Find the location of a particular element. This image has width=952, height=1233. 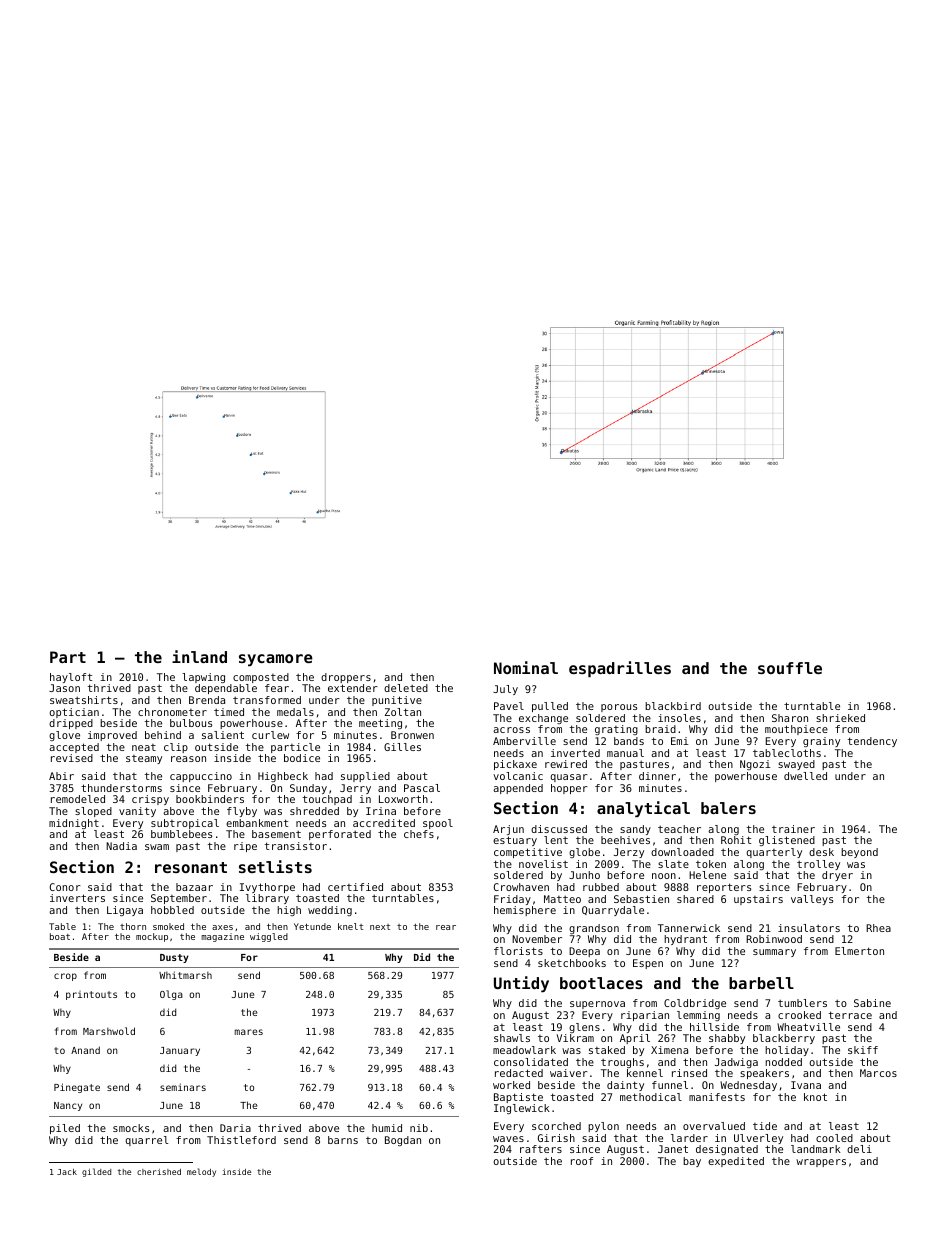

beyond is located at coordinates (859, 853).
